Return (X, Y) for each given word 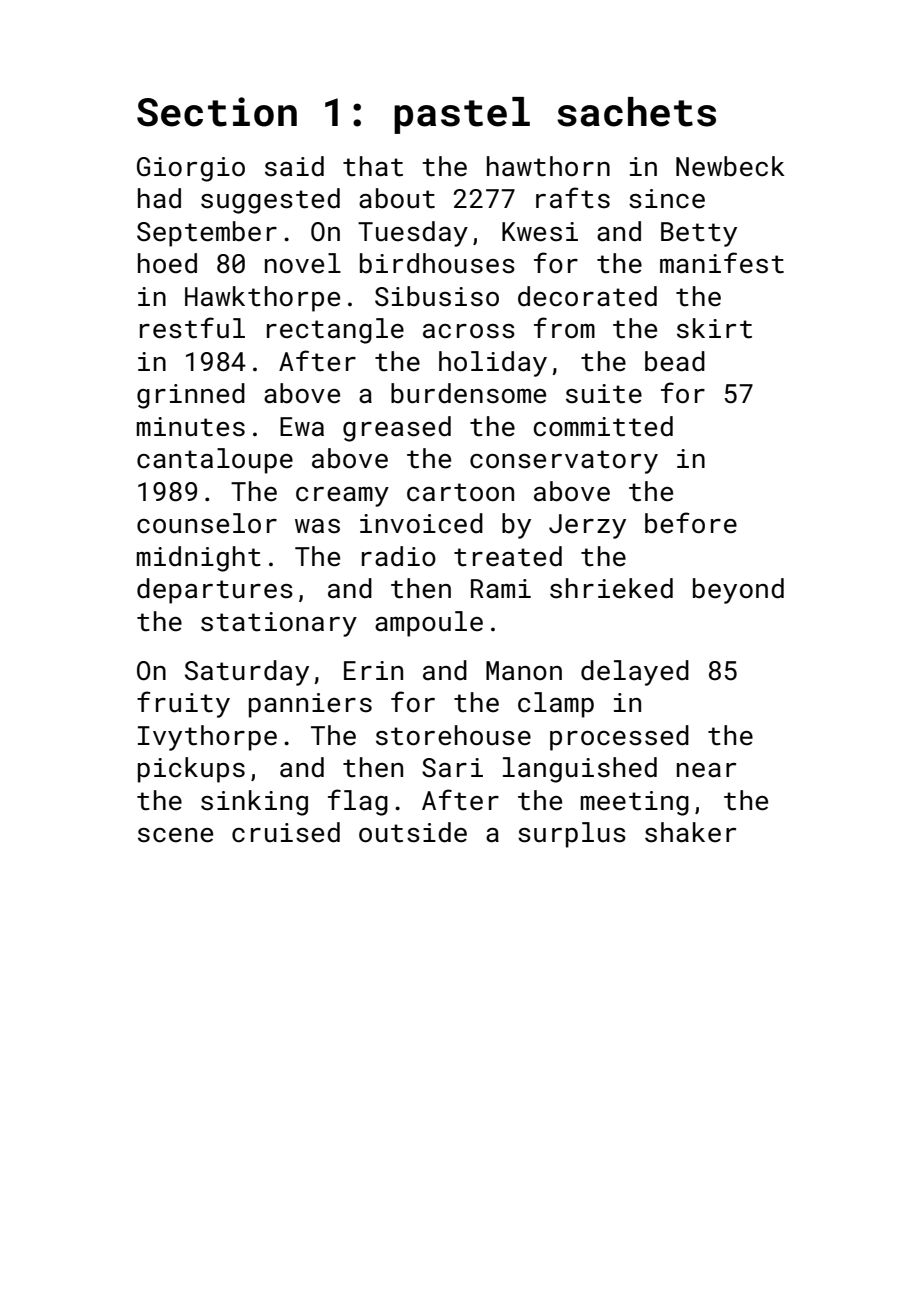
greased (397, 429)
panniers (310, 705)
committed (603, 426)
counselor (207, 523)
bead (675, 361)
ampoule (429, 624)
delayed (635, 673)
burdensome (468, 393)
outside (413, 832)
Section (217, 112)
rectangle (335, 331)
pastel (462, 115)
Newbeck (730, 166)
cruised (286, 832)
